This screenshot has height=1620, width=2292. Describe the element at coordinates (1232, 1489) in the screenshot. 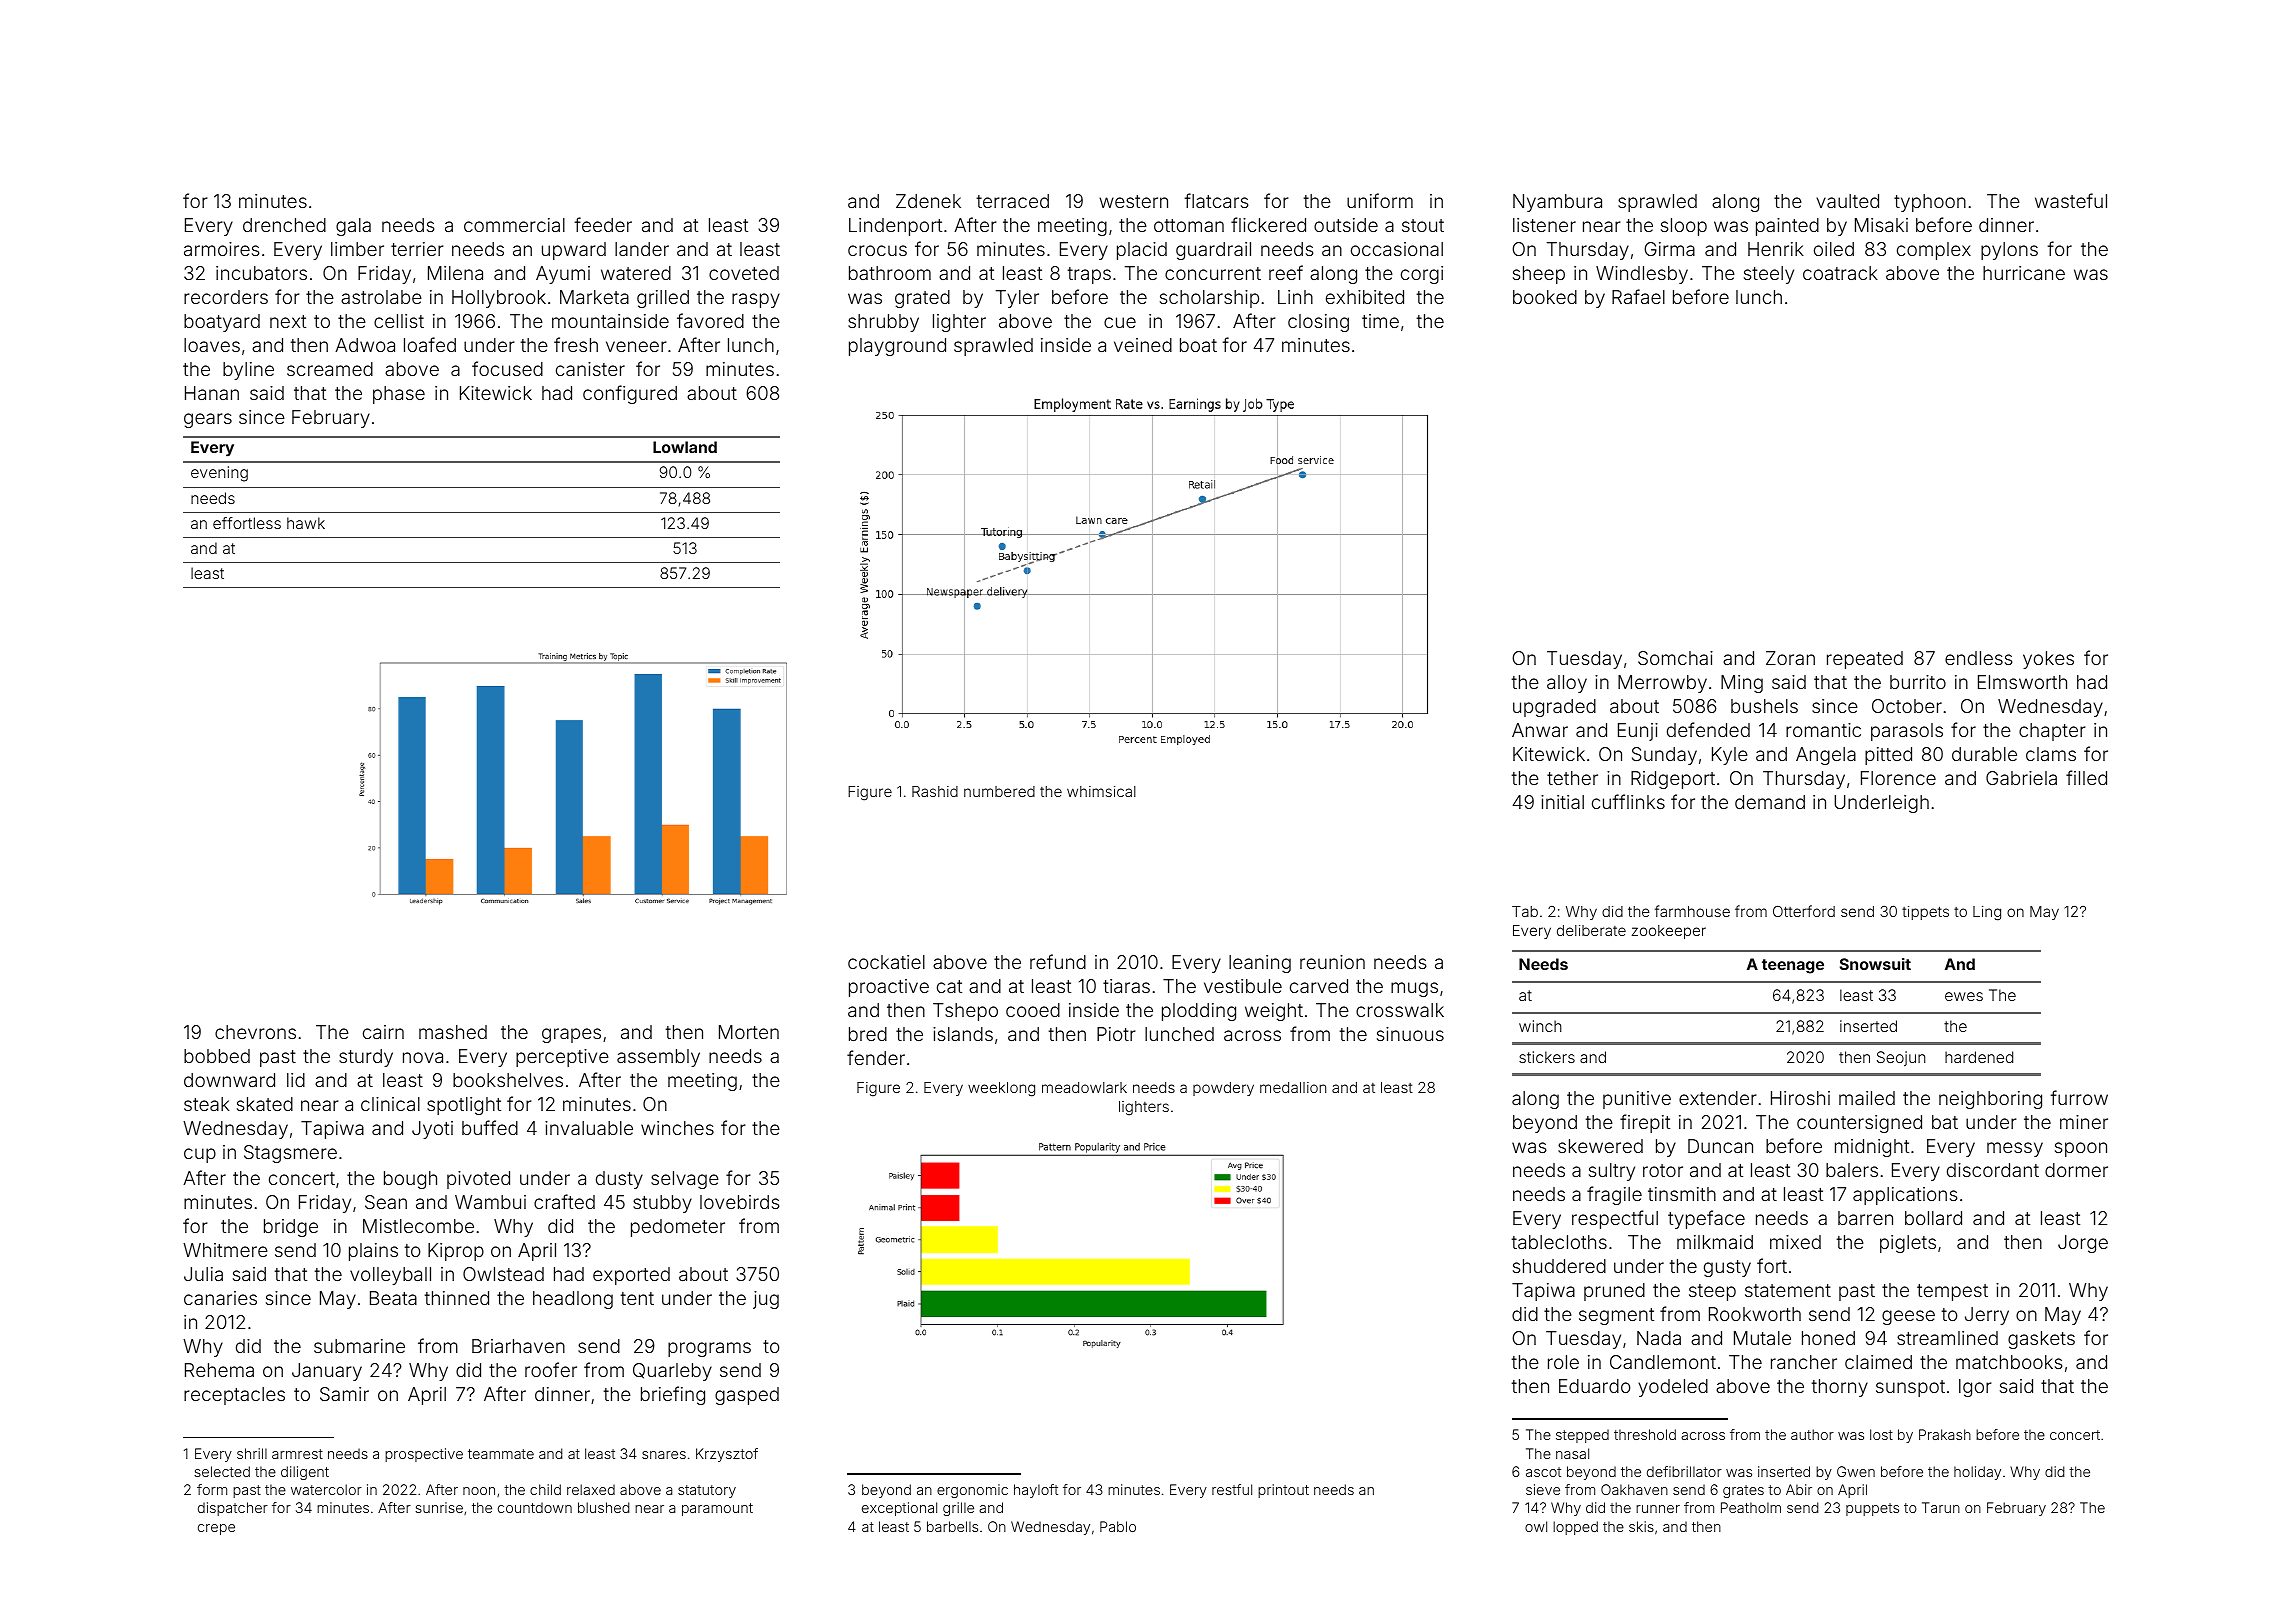

I see `restful` at that location.
